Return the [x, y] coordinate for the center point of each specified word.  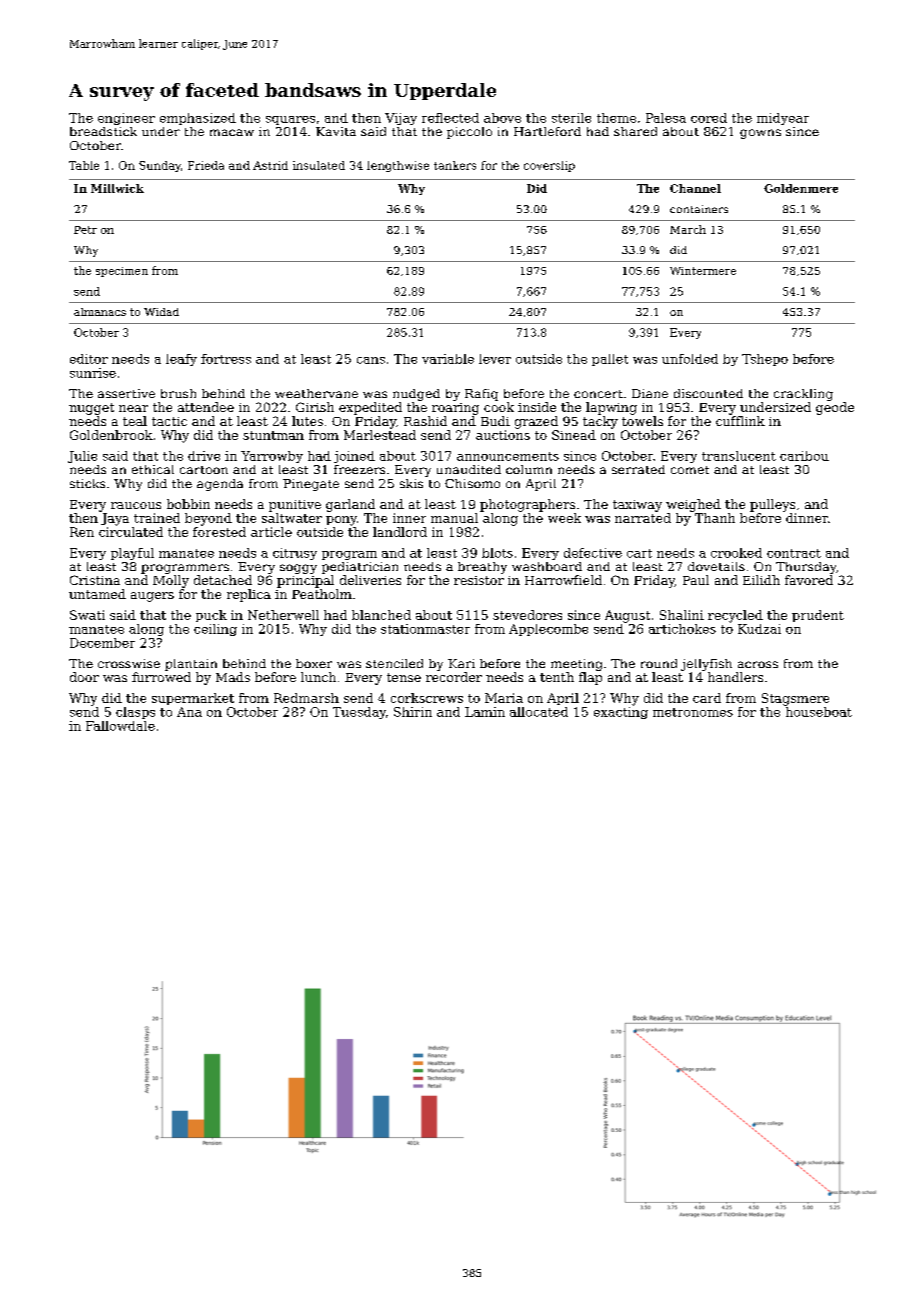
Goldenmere [801, 188]
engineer [126, 119]
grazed [536, 422]
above [502, 118]
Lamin [485, 712]
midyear [783, 119]
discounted [708, 393]
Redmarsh [306, 698]
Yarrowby [272, 457]
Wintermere [703, 271]
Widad [161, 312]
